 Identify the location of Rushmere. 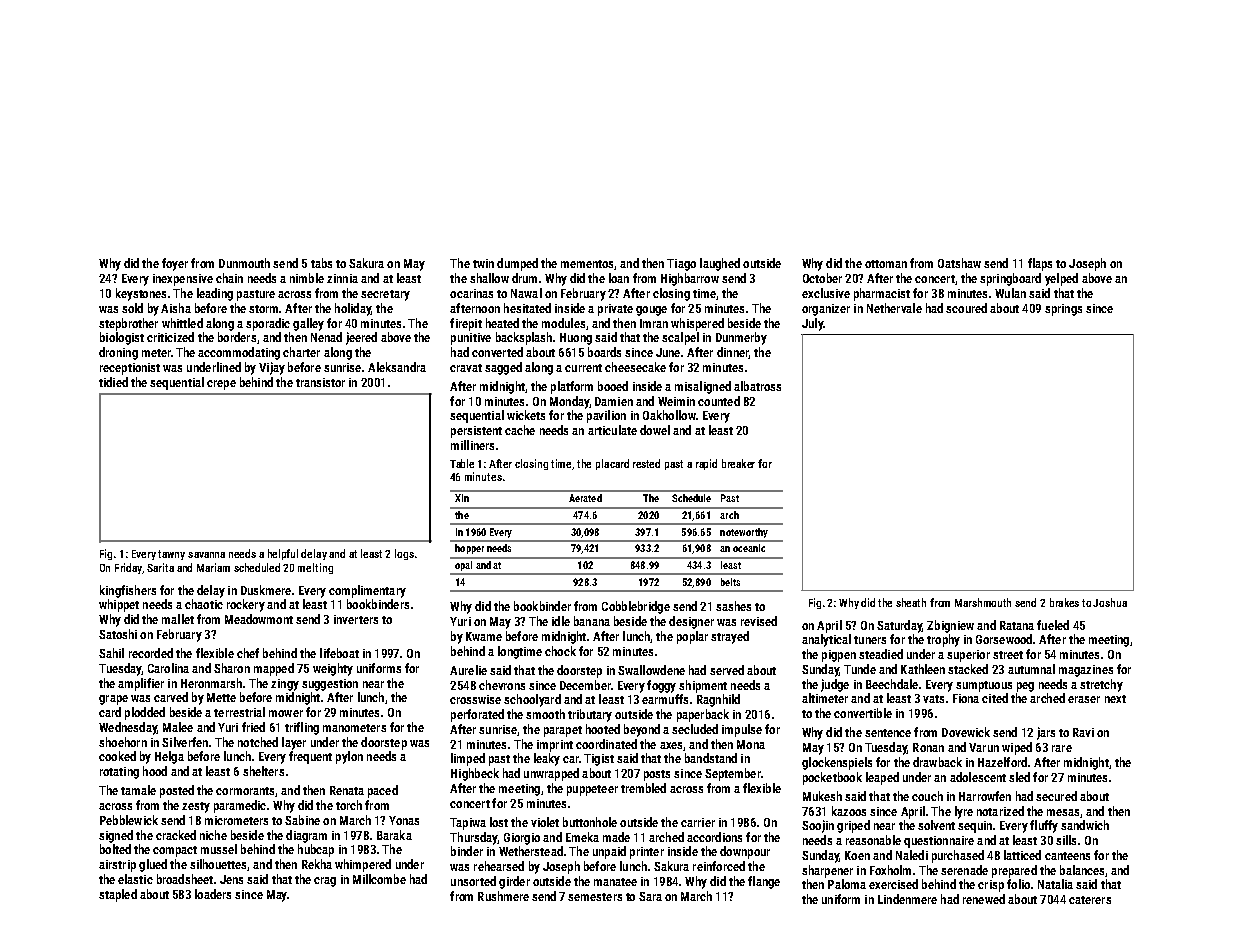
(503, 896).
